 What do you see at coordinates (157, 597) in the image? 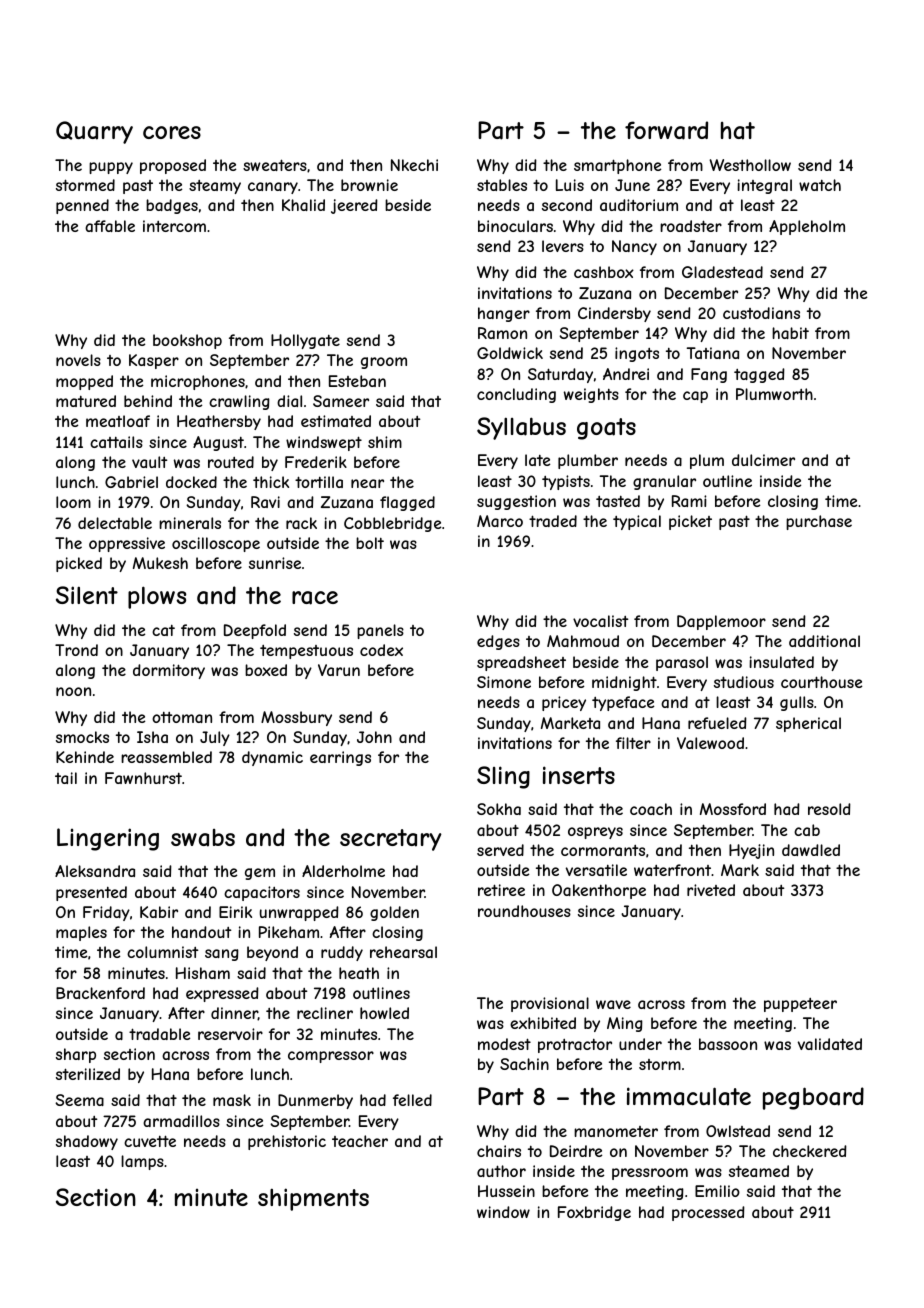
I see `plows` at bounding box center [157, 597].
